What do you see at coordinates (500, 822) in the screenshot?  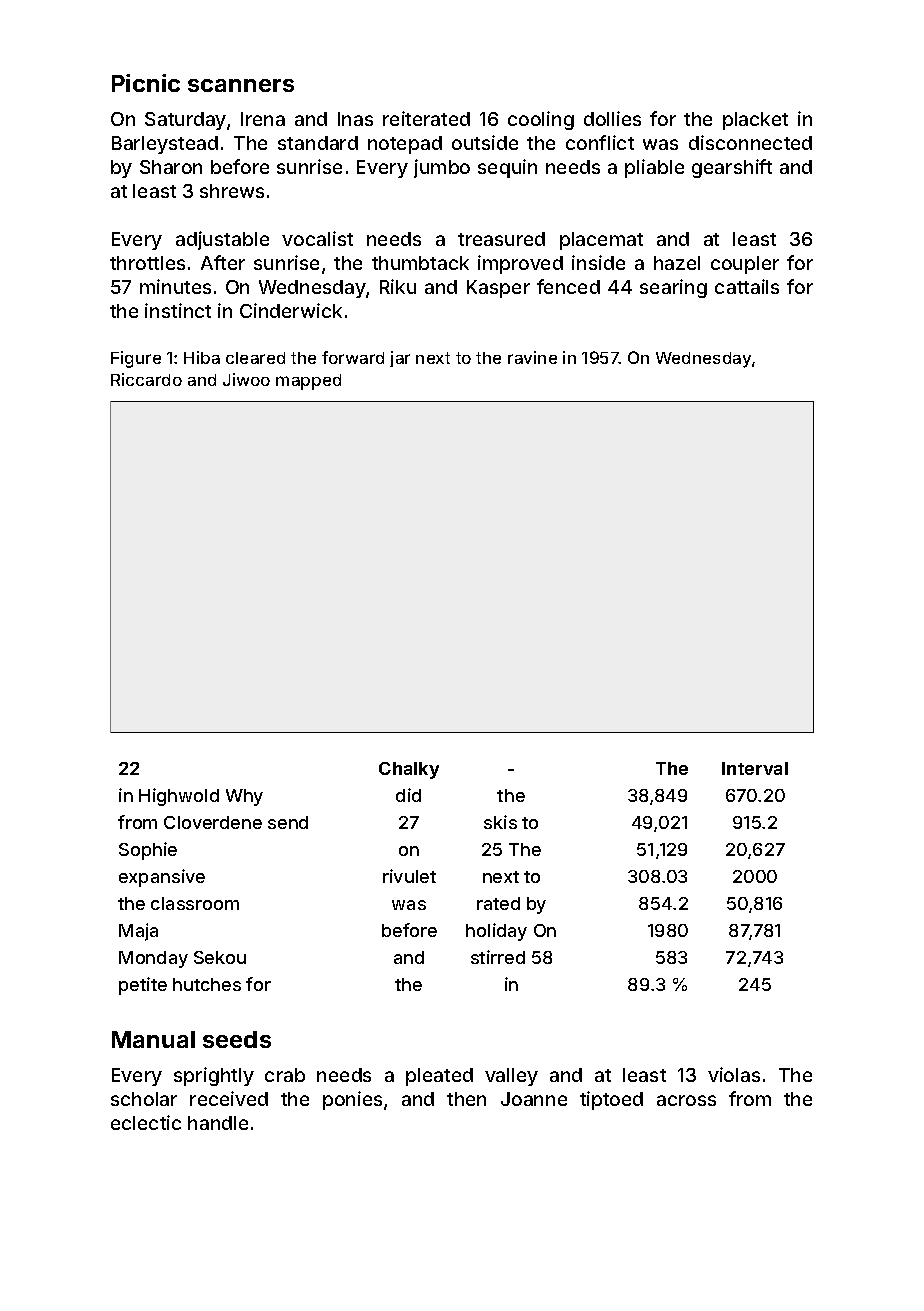 I see `skis` at bounding box center [500, 822].
